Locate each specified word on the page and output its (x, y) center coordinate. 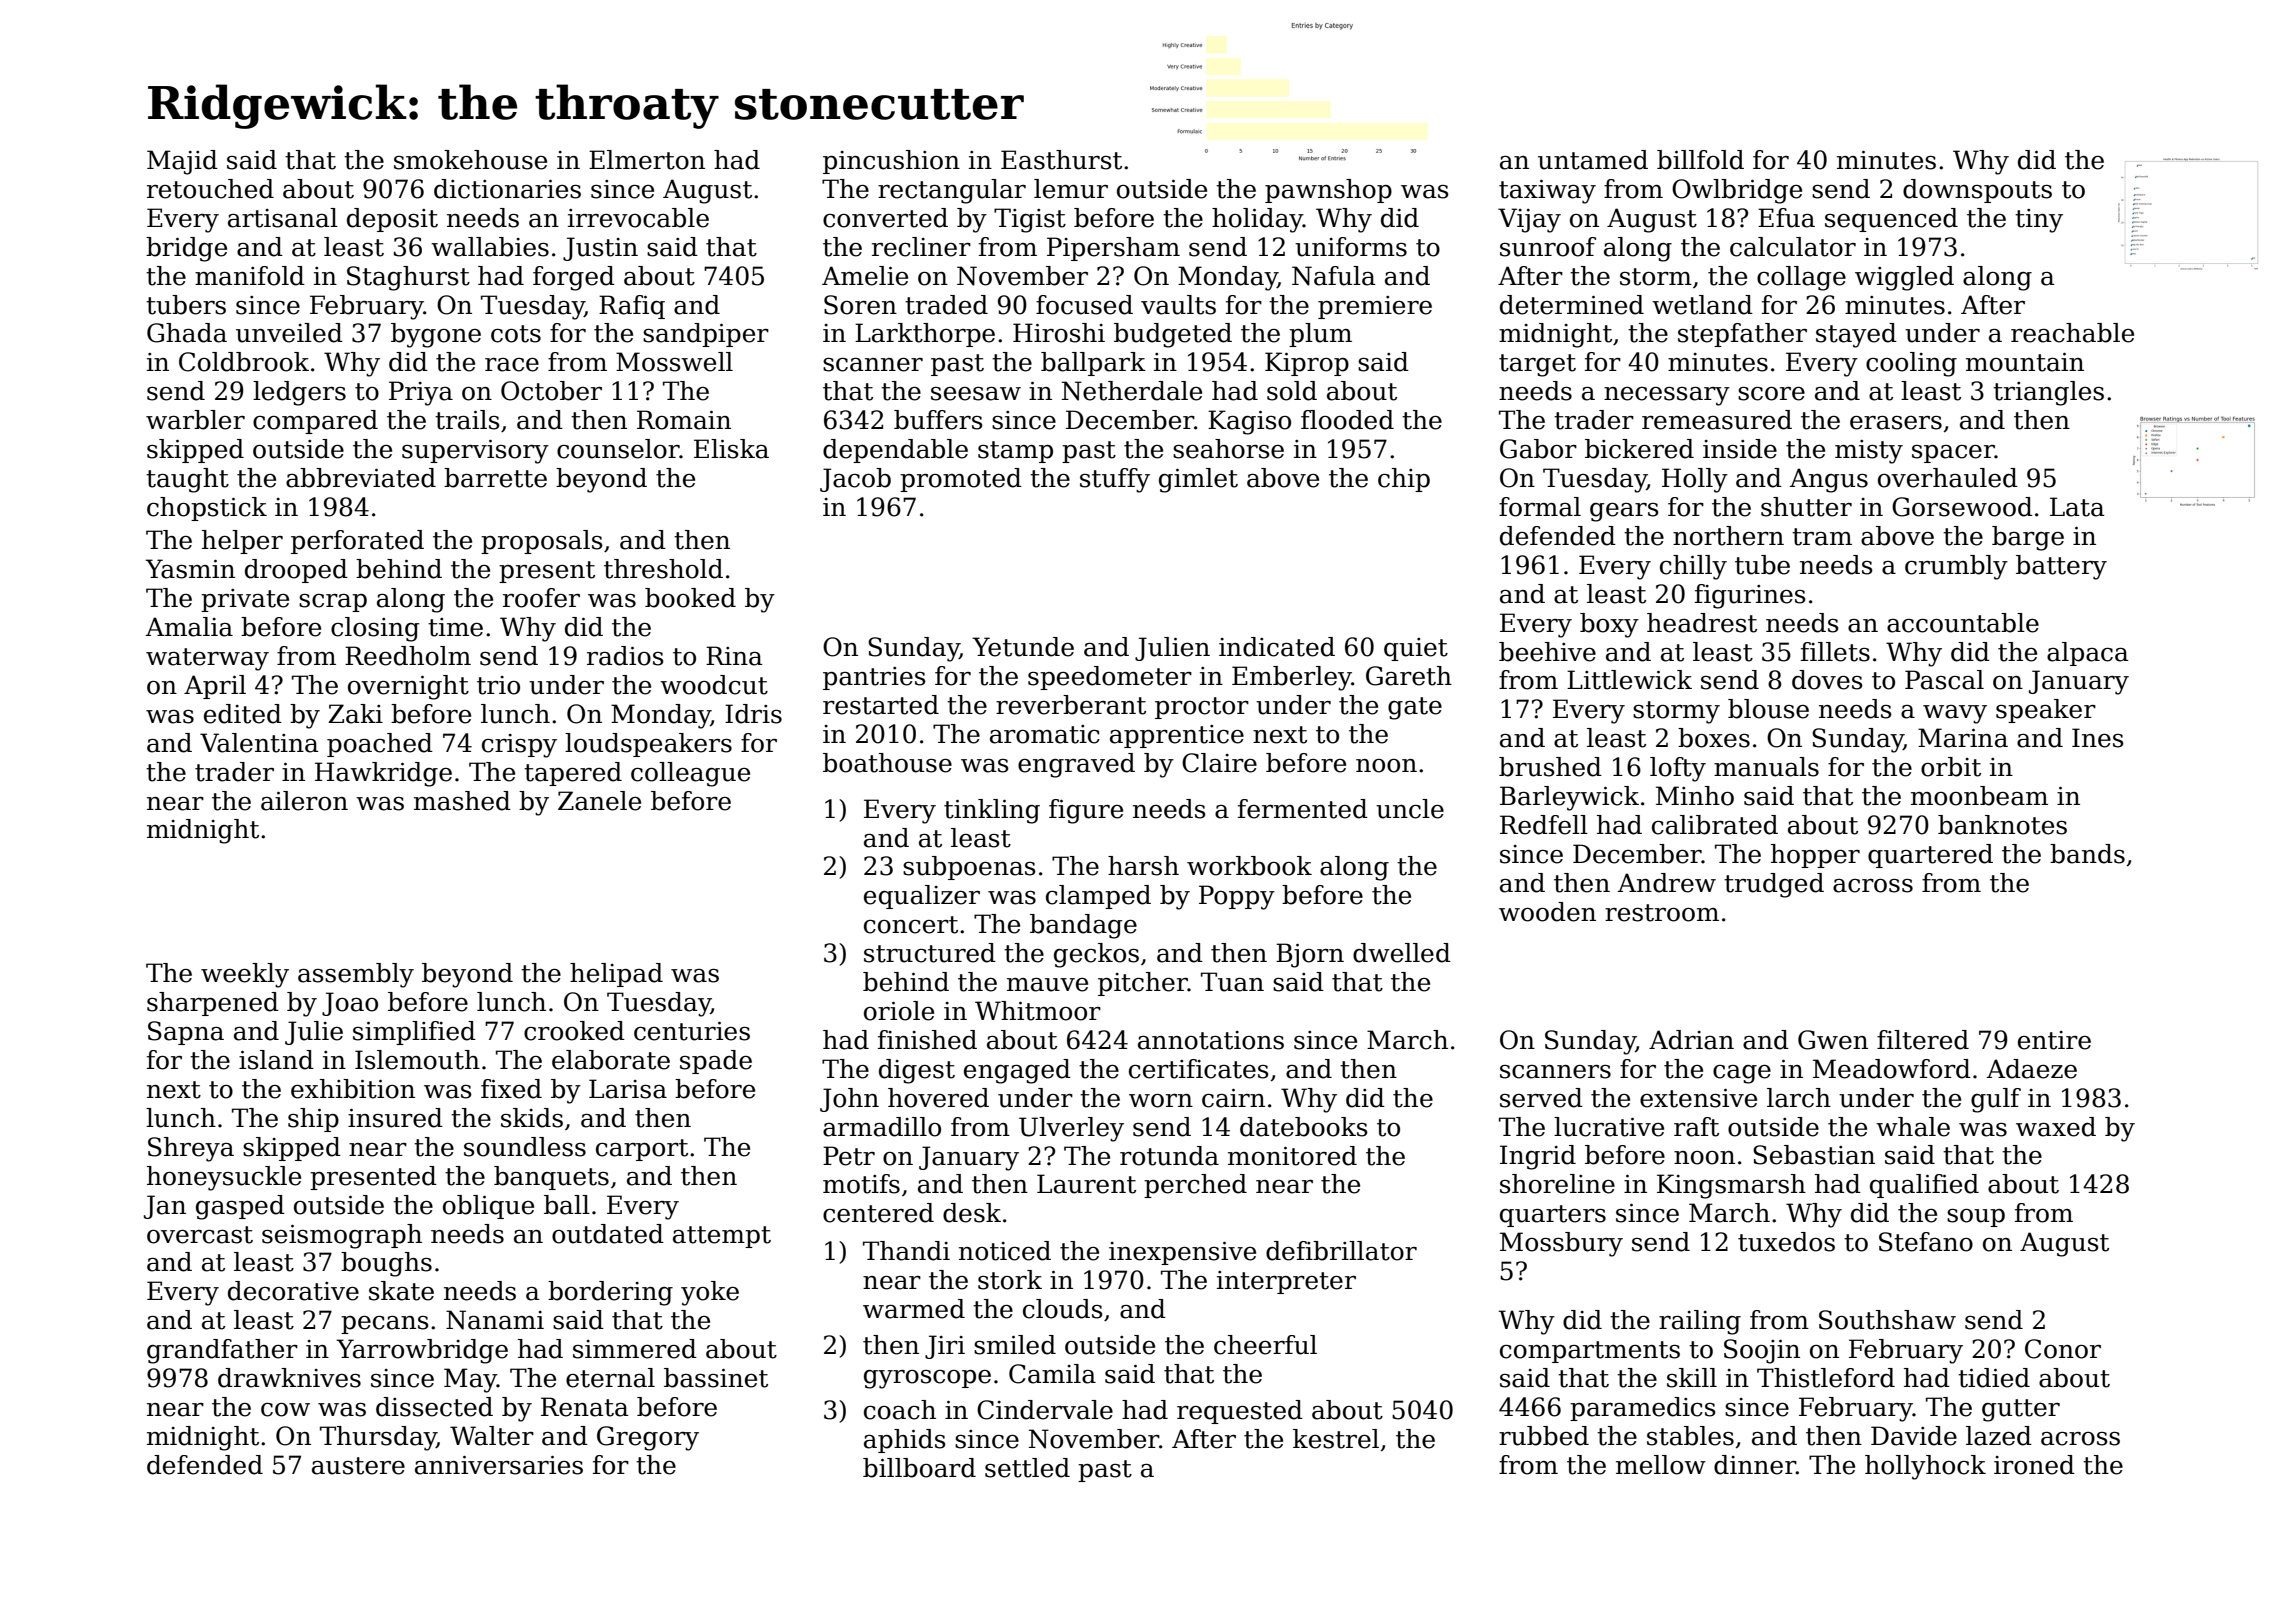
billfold (1700, 160)
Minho (1695, 796)
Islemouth (417, 1060)
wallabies (490, 247)
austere (358, 1466)
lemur (1071, 189)
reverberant (1071, 705)
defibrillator (1341, 1251)
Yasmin (190, 569)
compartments (1590, 1352)
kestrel (1336, 1439)
